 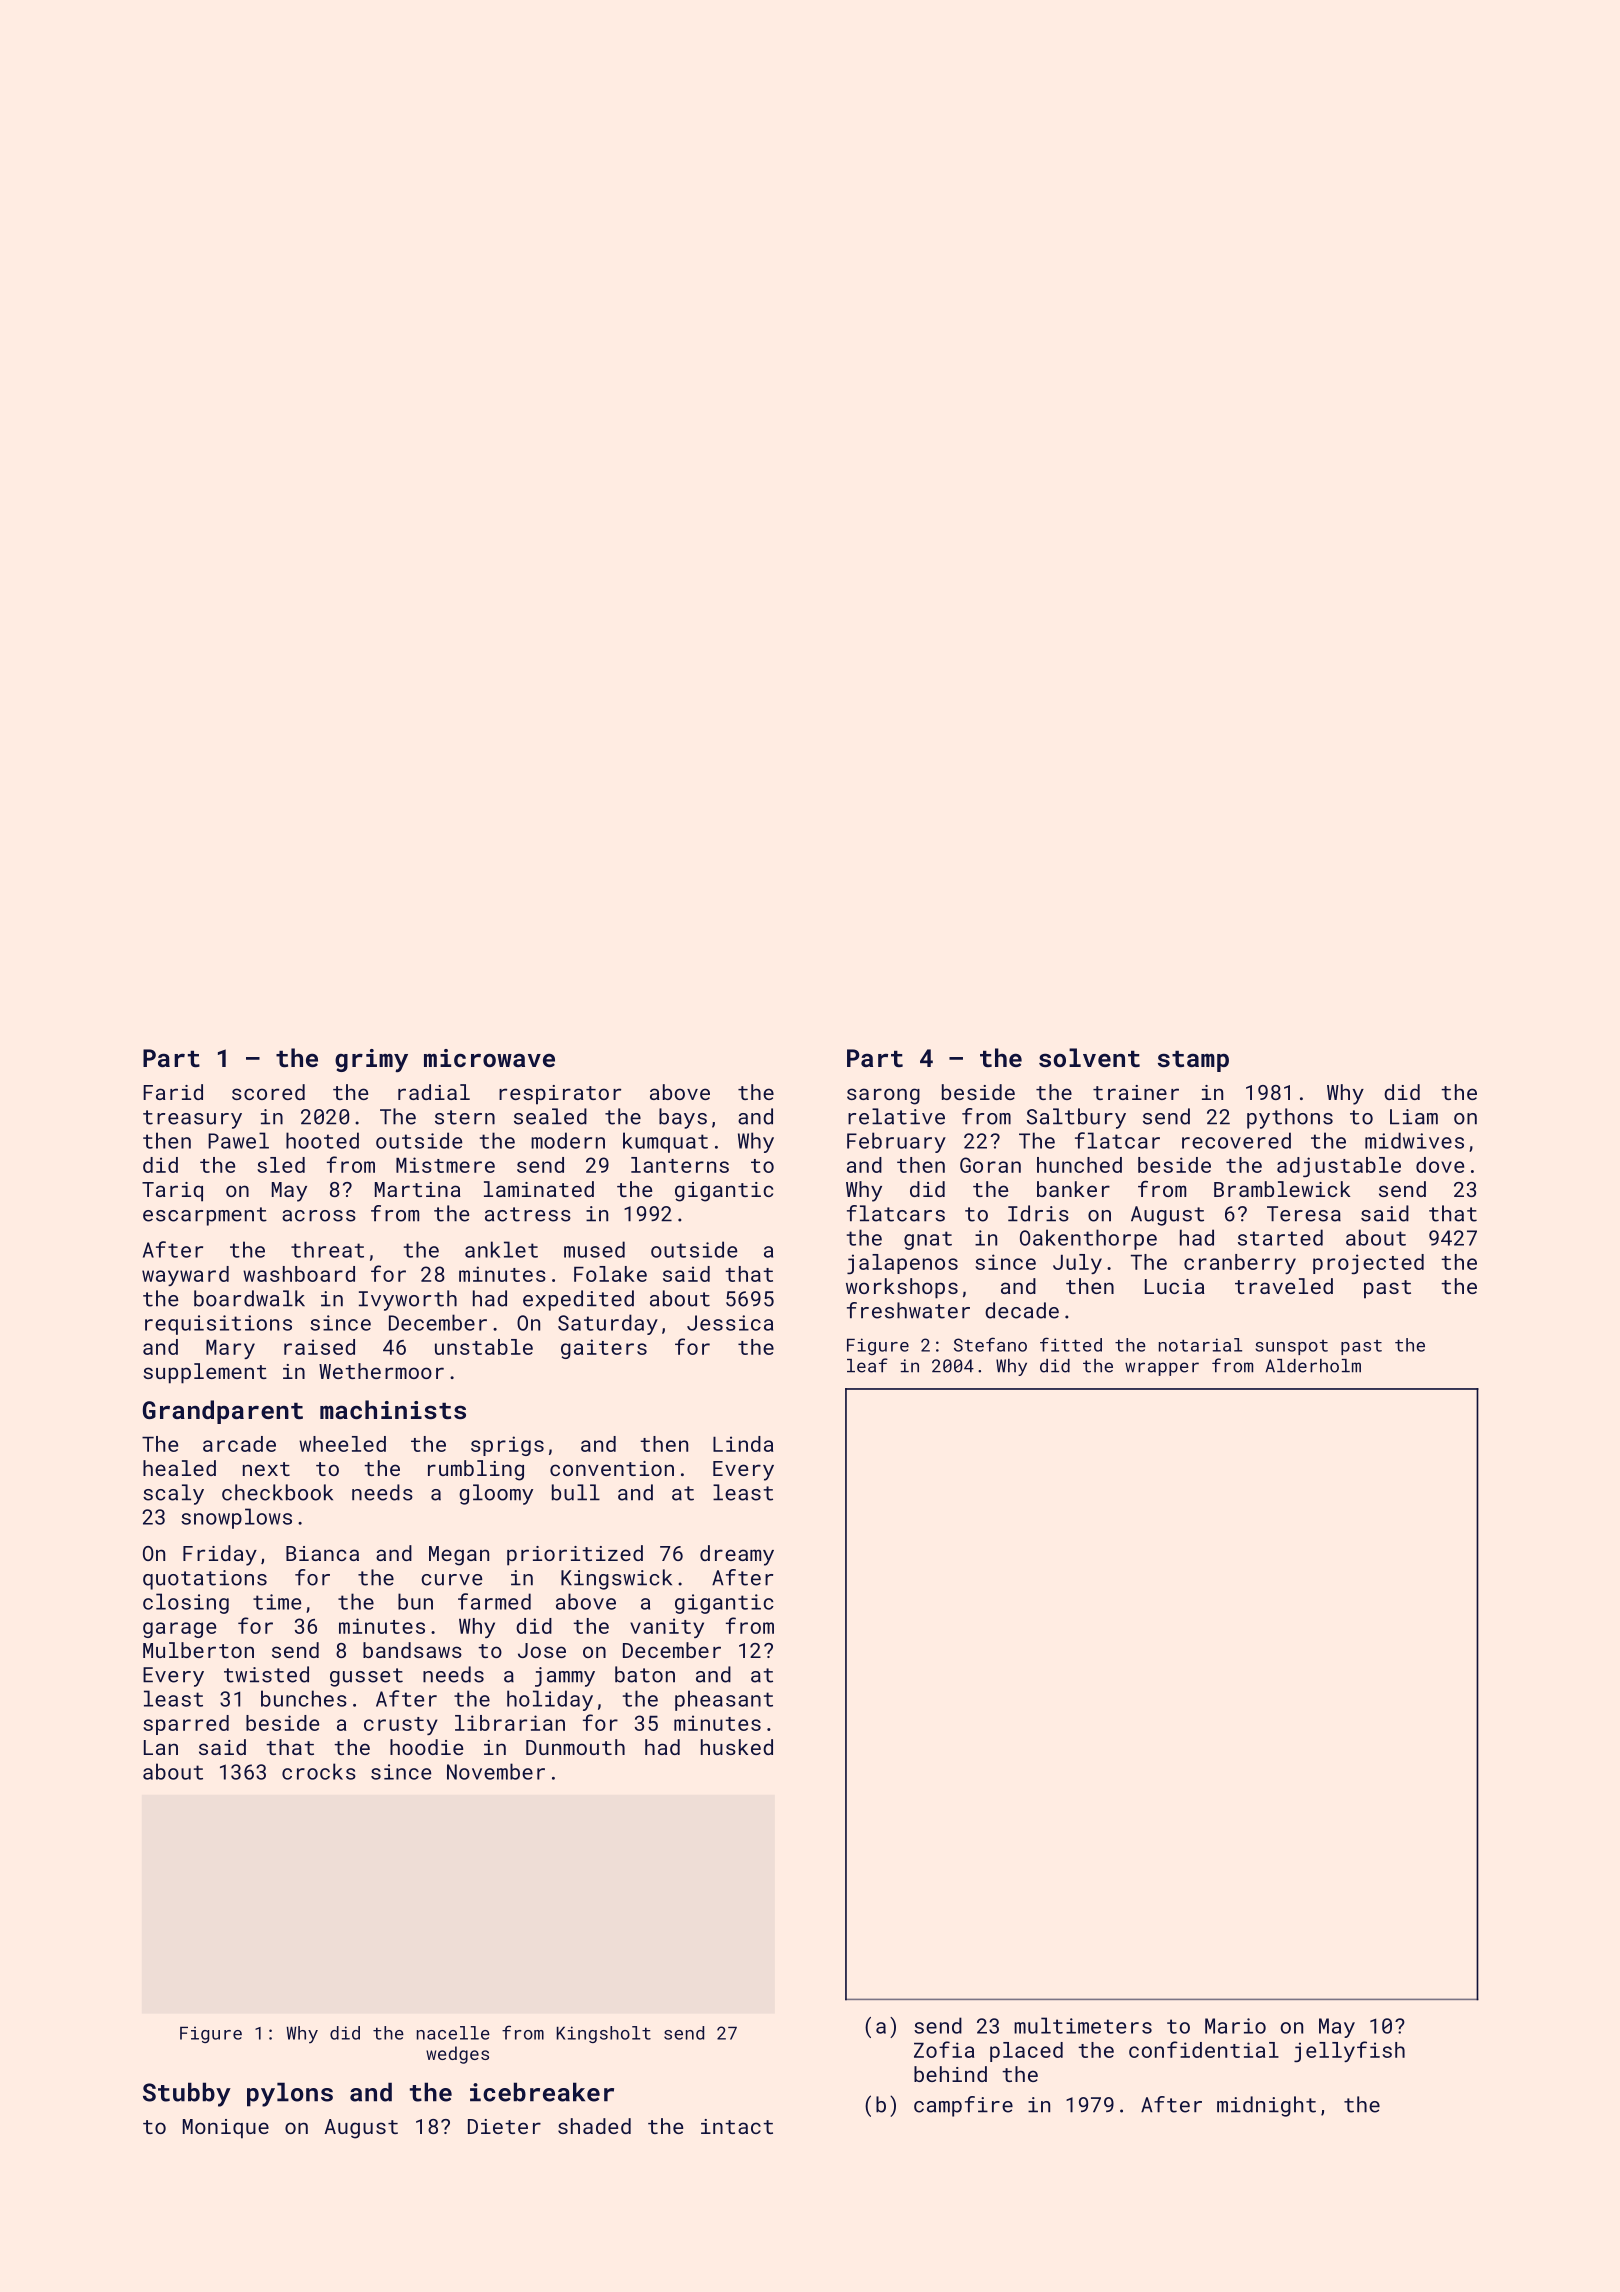 What do you see at coordinates (667, 1628) in the page?
I see `vanity` at bounding box center [667, 1628].
